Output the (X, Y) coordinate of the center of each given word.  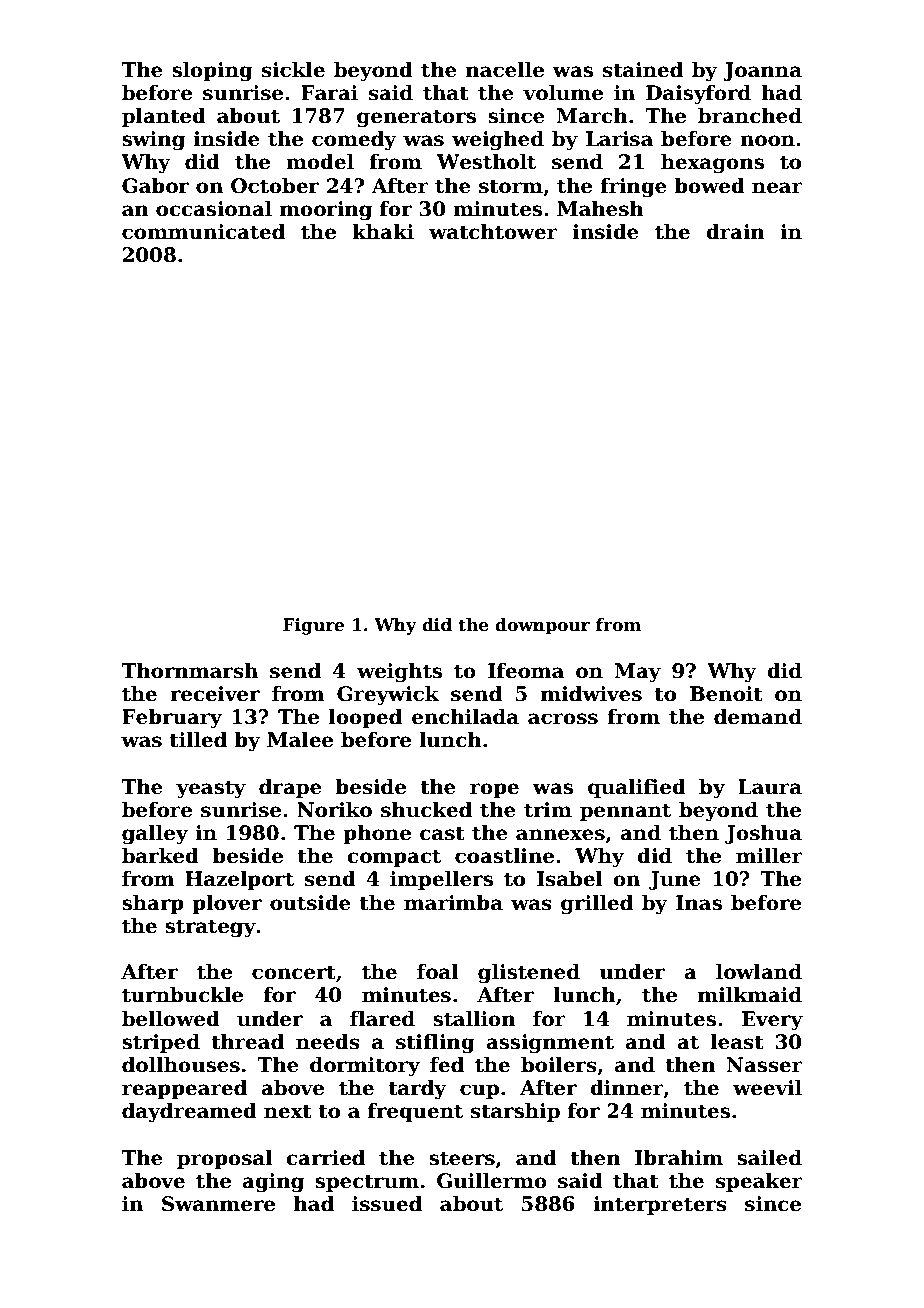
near (777, 188)
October (275, 186)
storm (511, 186)
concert (294, 972)
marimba (453, 903)
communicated (203, 232)
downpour (542, 626)
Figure (313, 626)
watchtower (493, 232)
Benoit (726, 694)
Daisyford (698, 95)
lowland (759, 972)
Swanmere (218, 1204)
